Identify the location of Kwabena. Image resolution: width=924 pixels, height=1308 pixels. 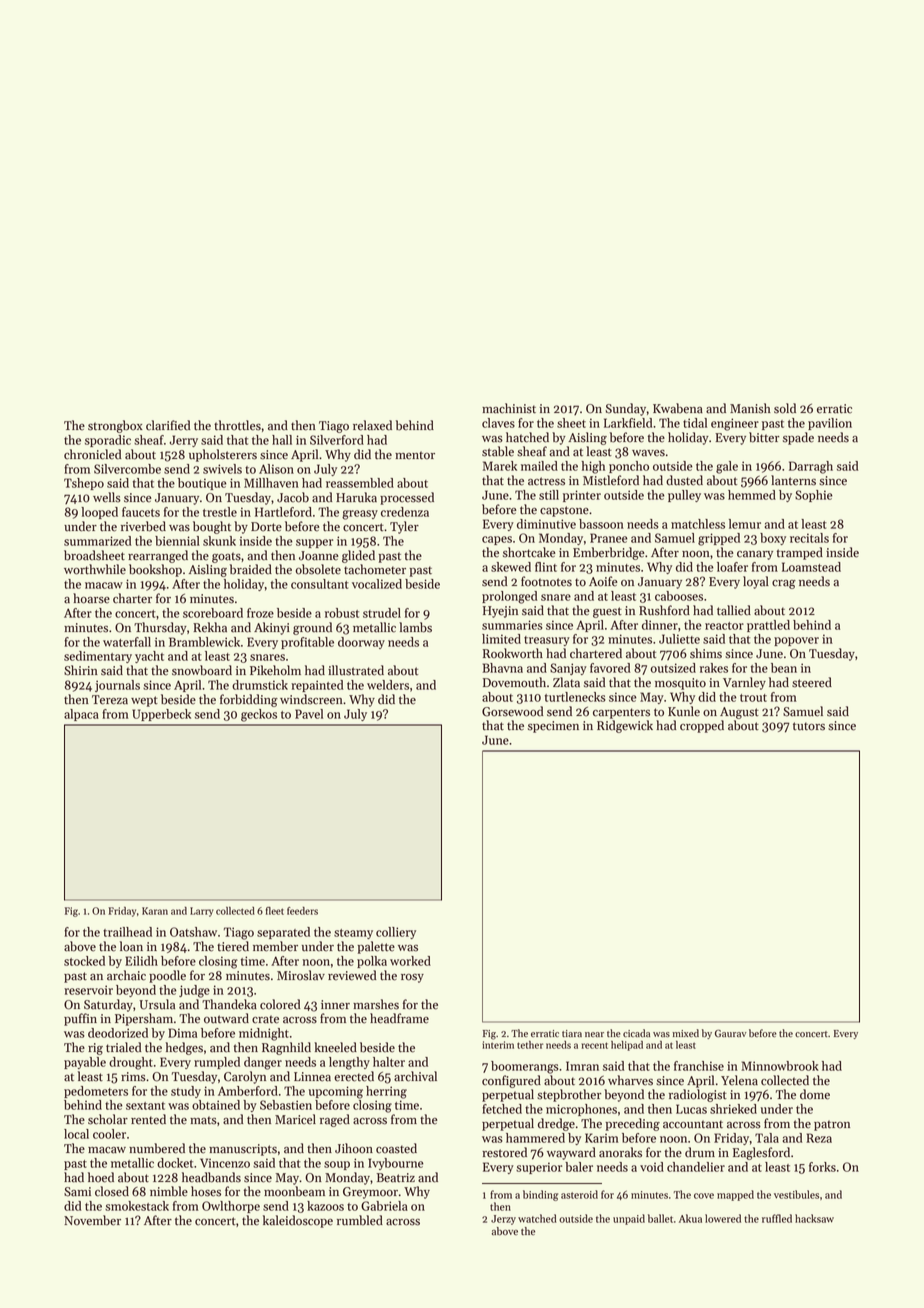
(678, 408).
